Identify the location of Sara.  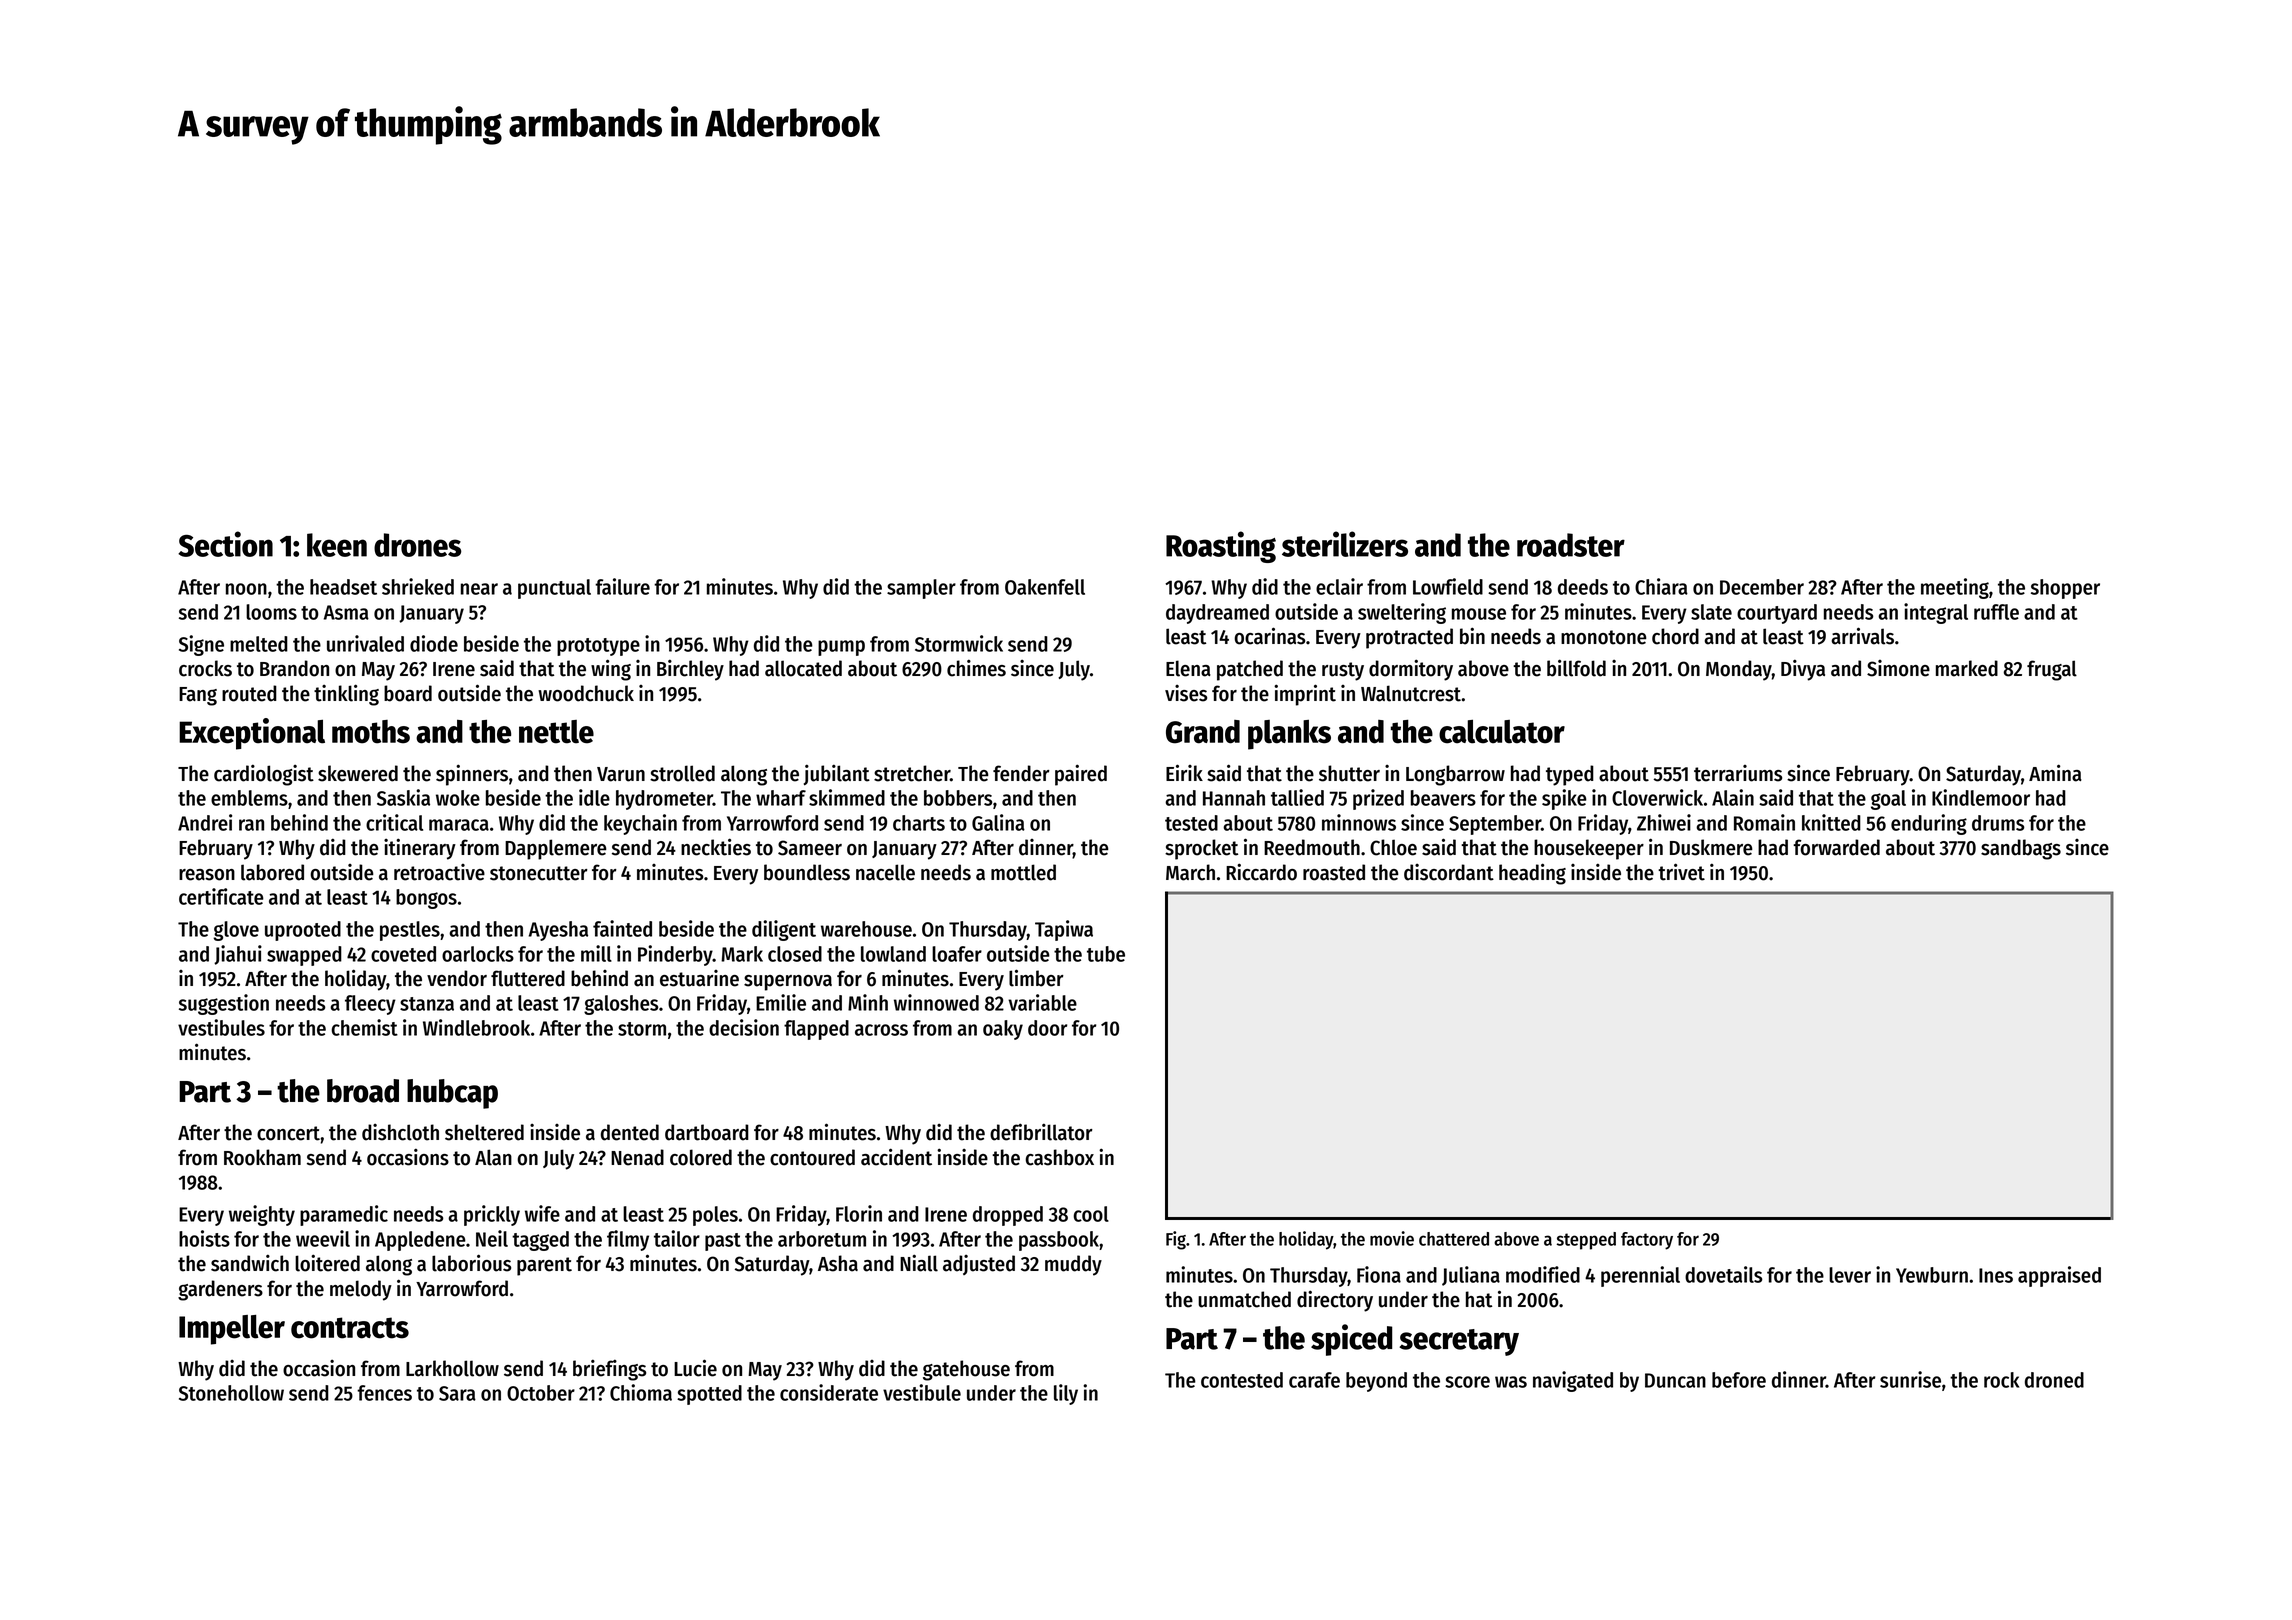
(457, 1393).
